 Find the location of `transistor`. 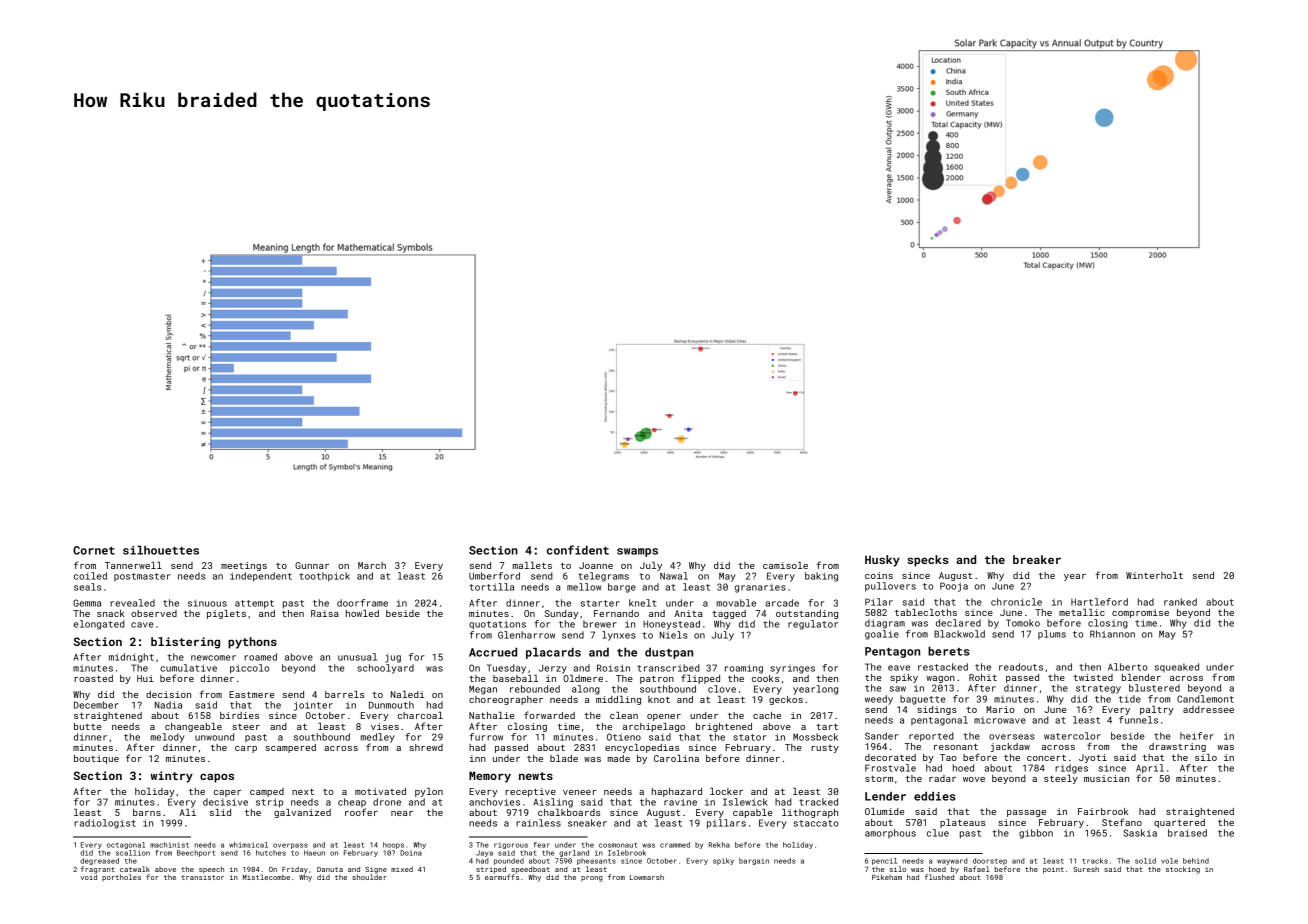

transistor is located at coordinates (202, 877).
